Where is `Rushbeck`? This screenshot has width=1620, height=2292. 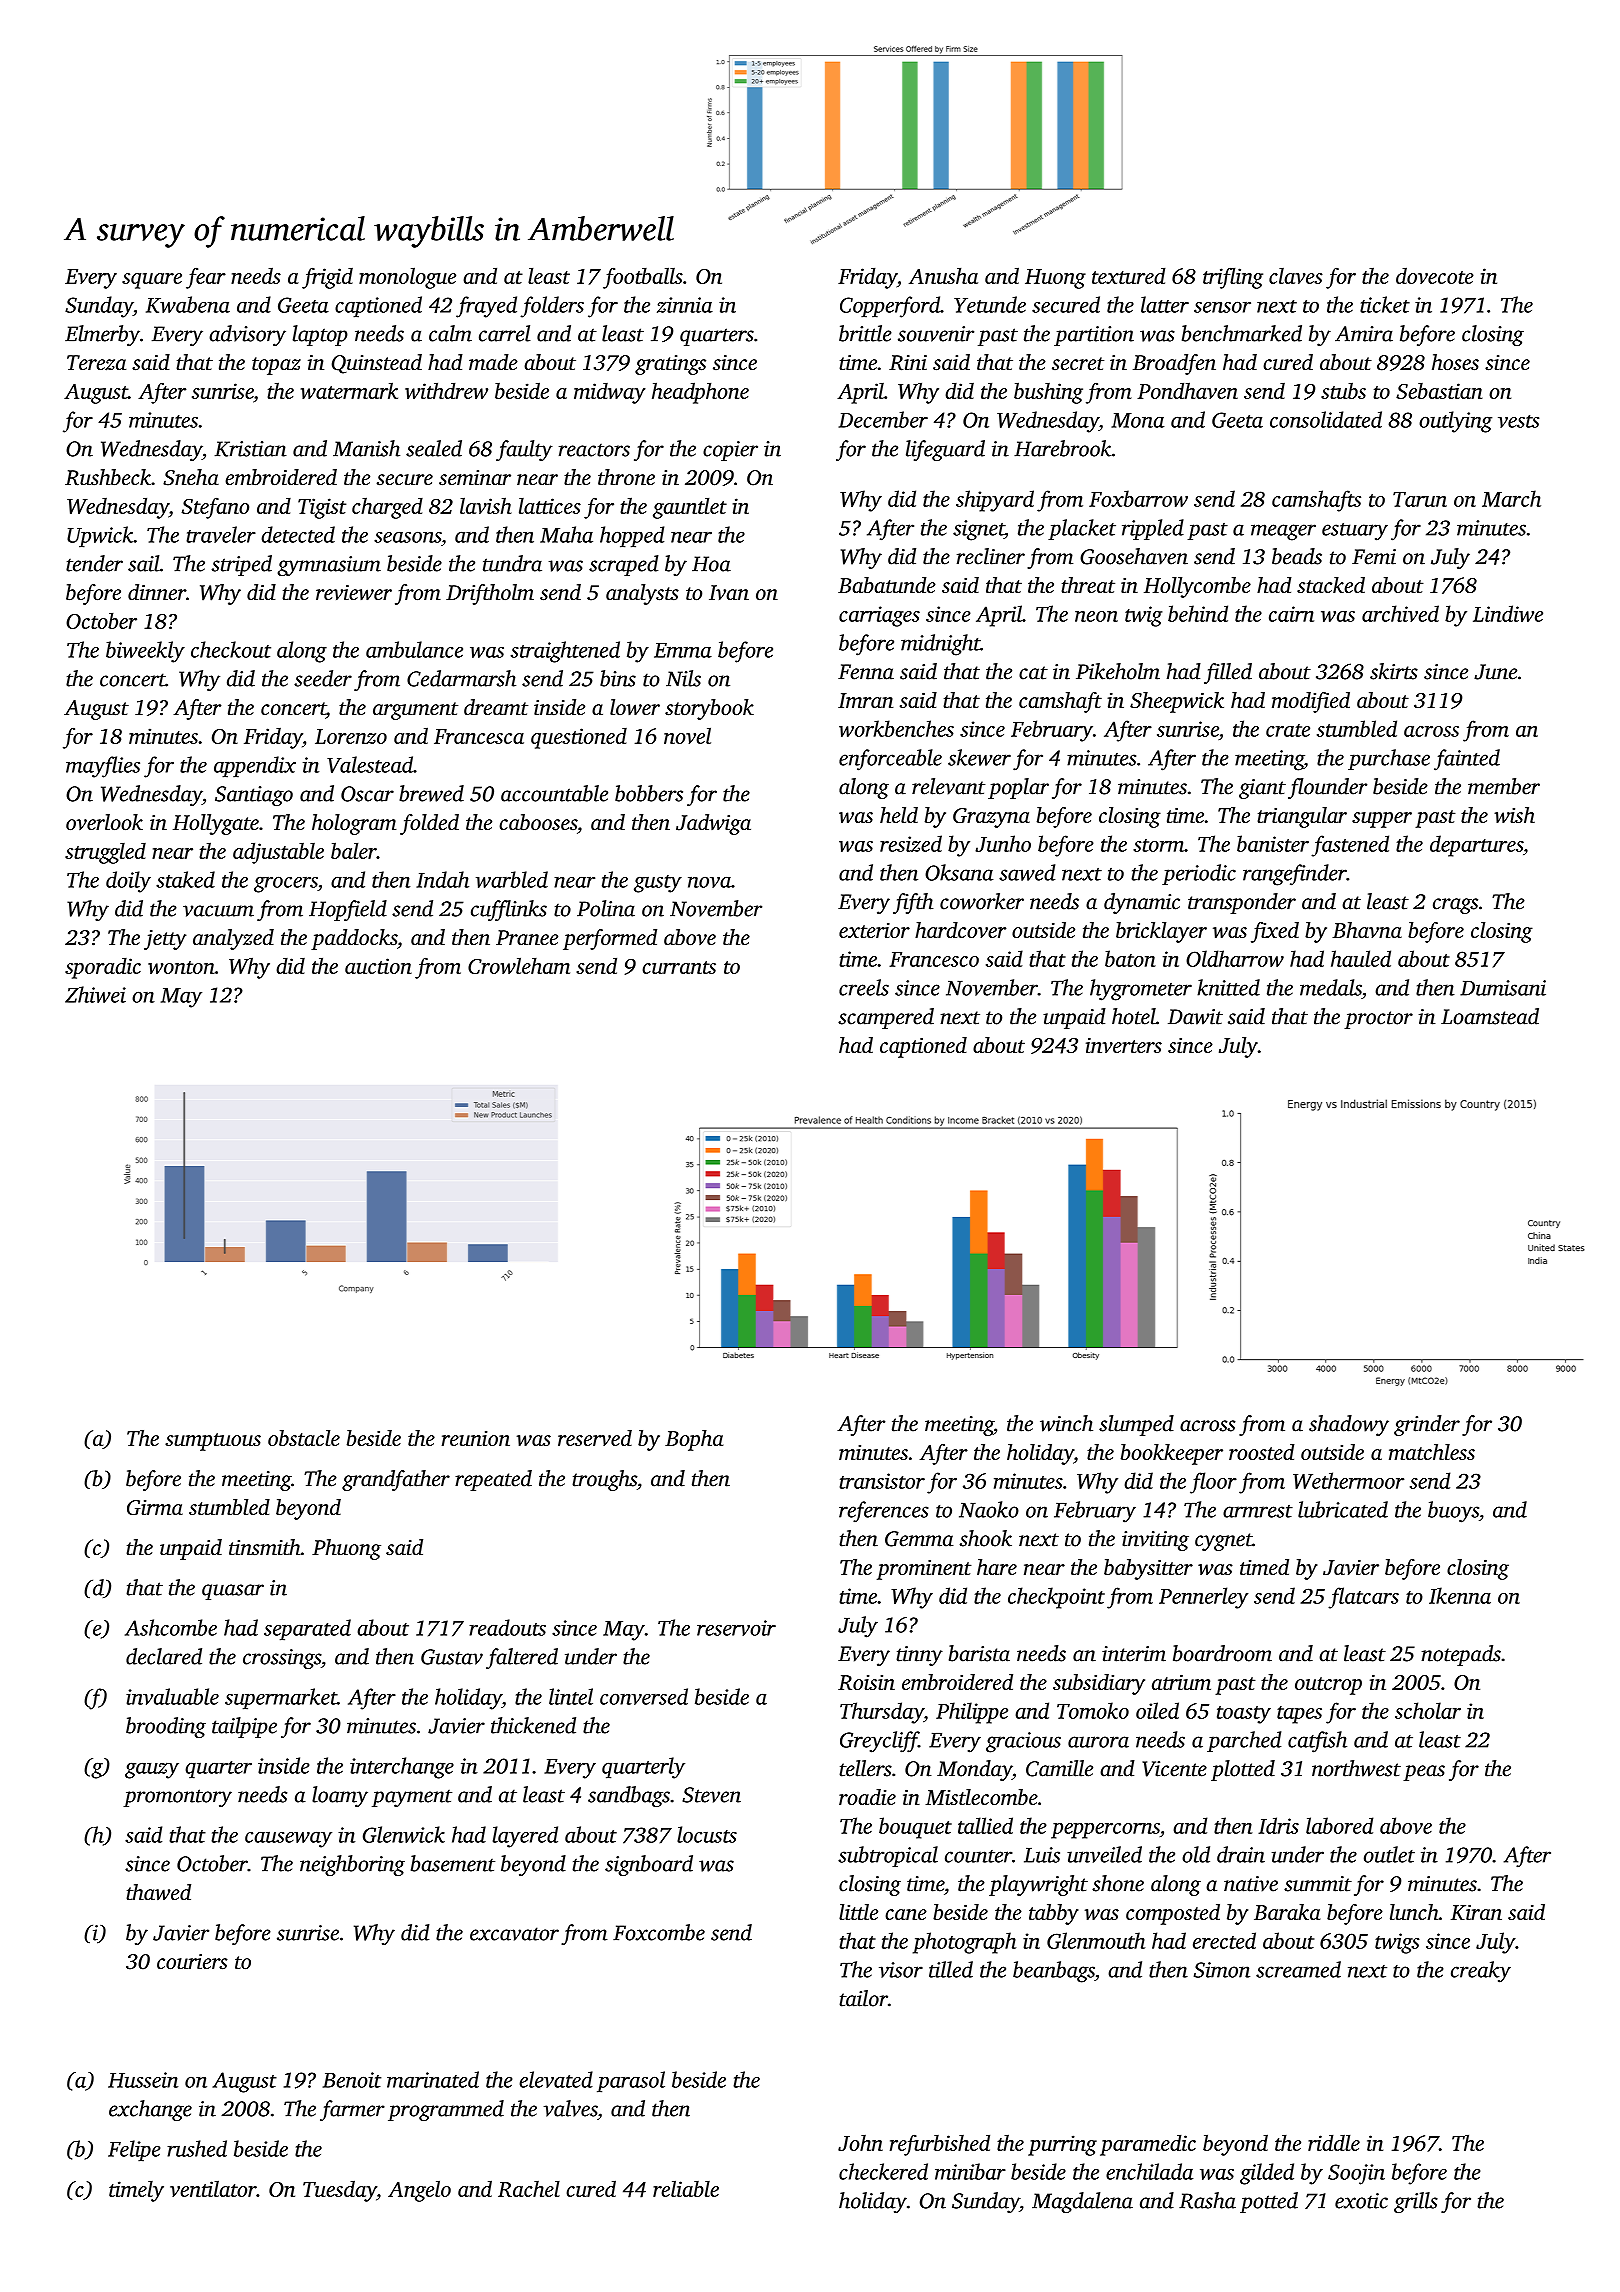
Rushbeck is located at coordinates (108, 477).
